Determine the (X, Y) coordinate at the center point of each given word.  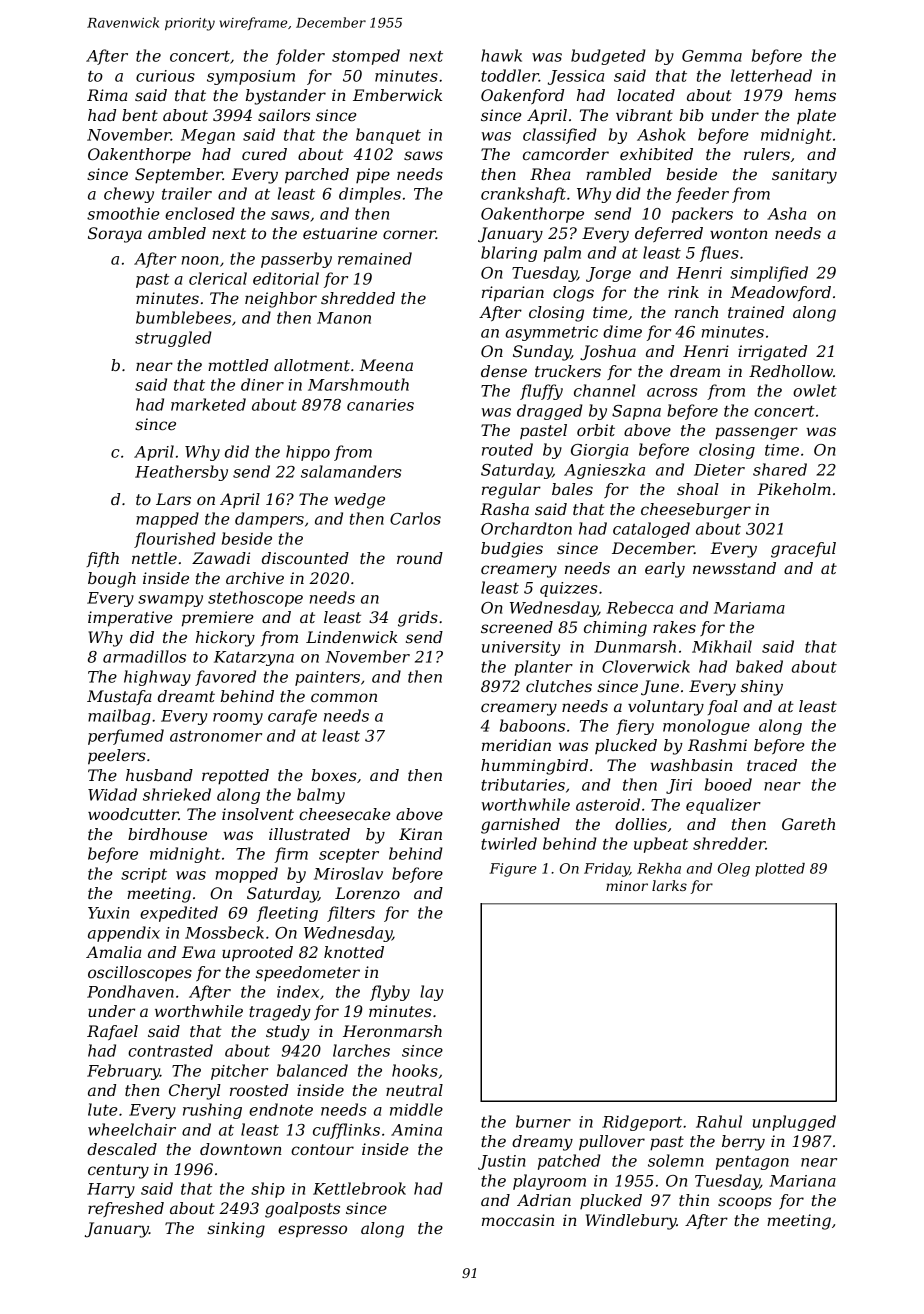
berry (743, 1143)
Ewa (198, 952)
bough (112, 580)
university (521, 648)
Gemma (712, 56)
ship (268, 1190)
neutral (414, 1090)
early (665, 570)
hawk (501, 55)
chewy (129, 195)
